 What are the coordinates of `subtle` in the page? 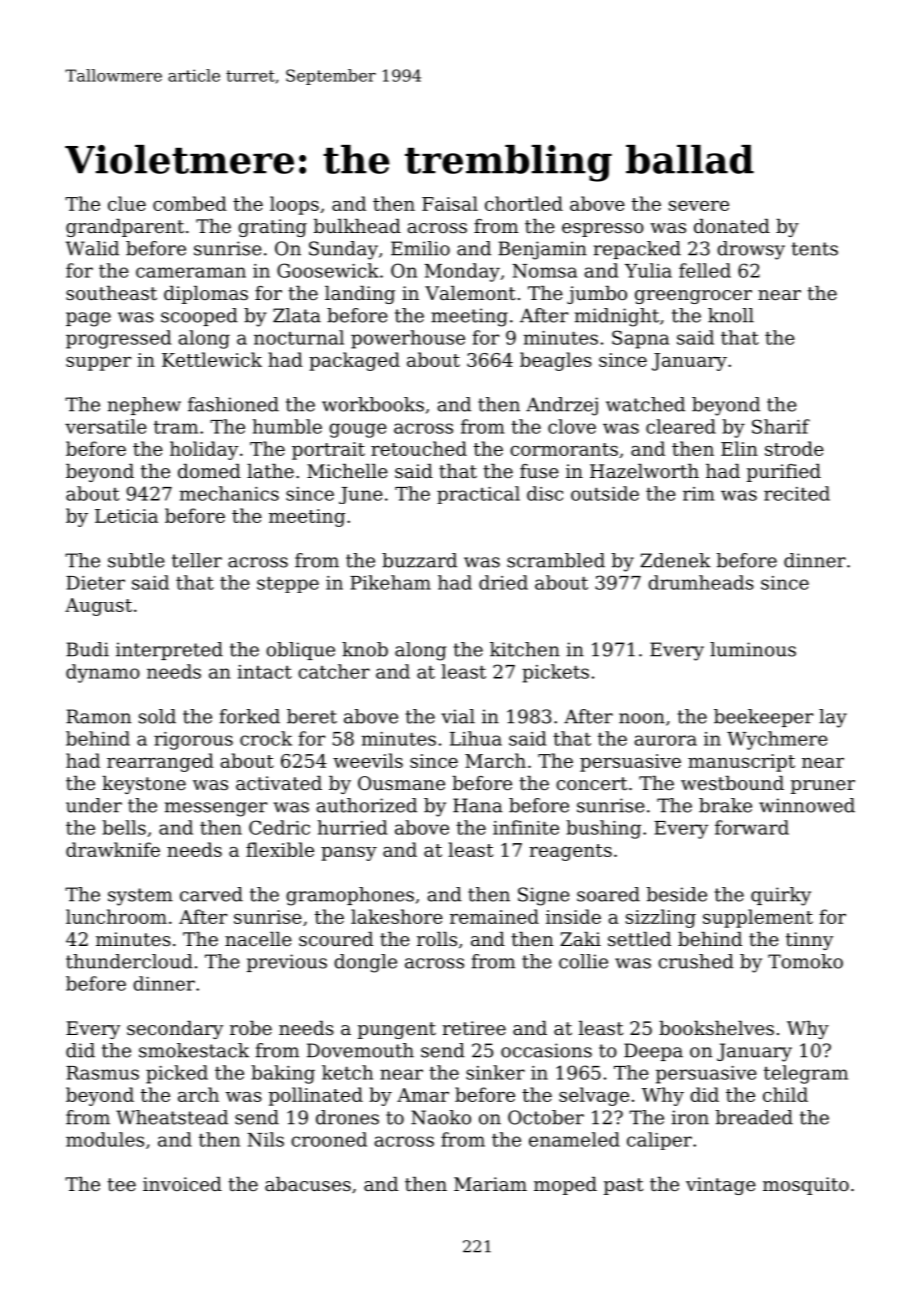 It's located at (136, 560).
